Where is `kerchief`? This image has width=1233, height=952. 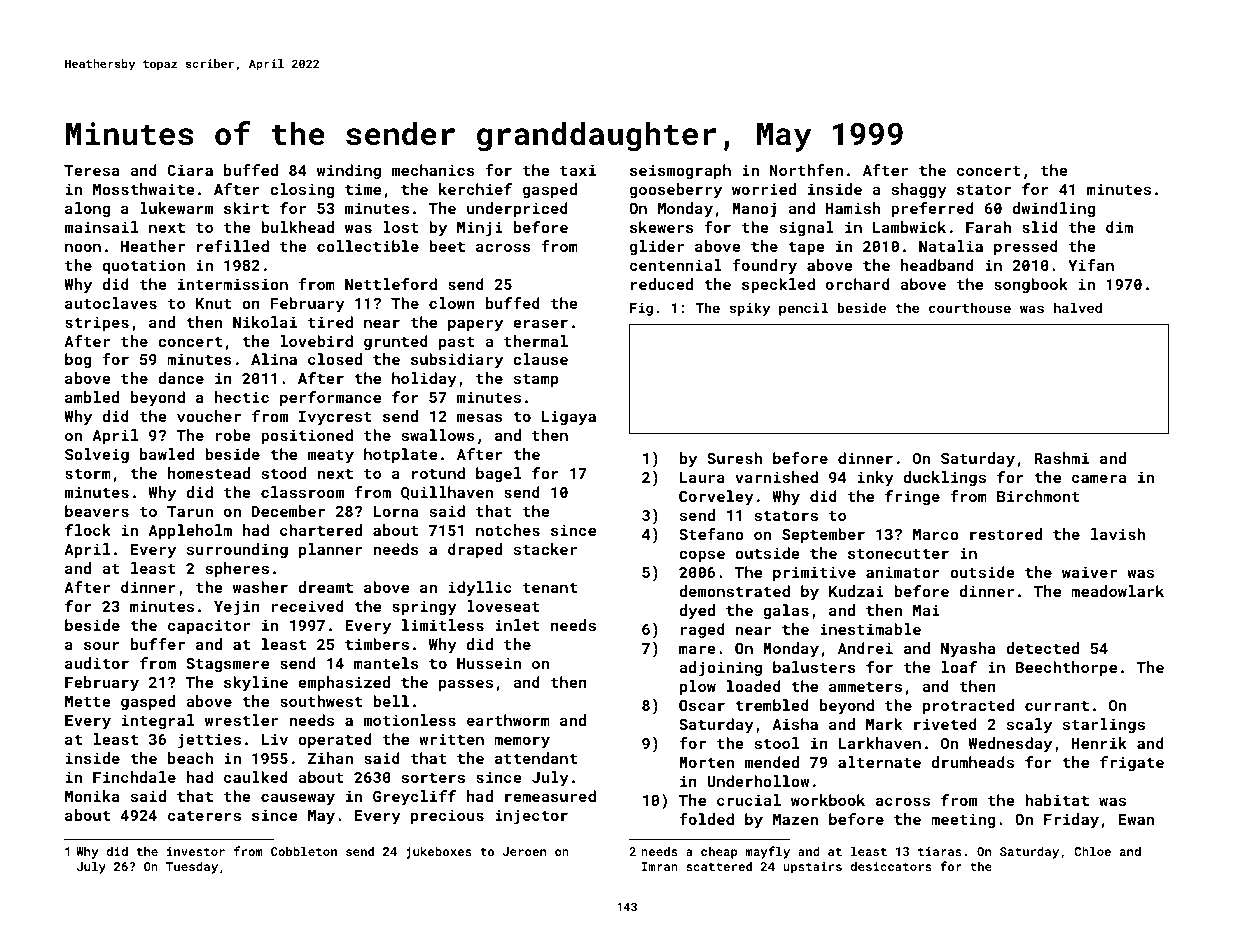 kerchief is located at coordinates (475, 189).
